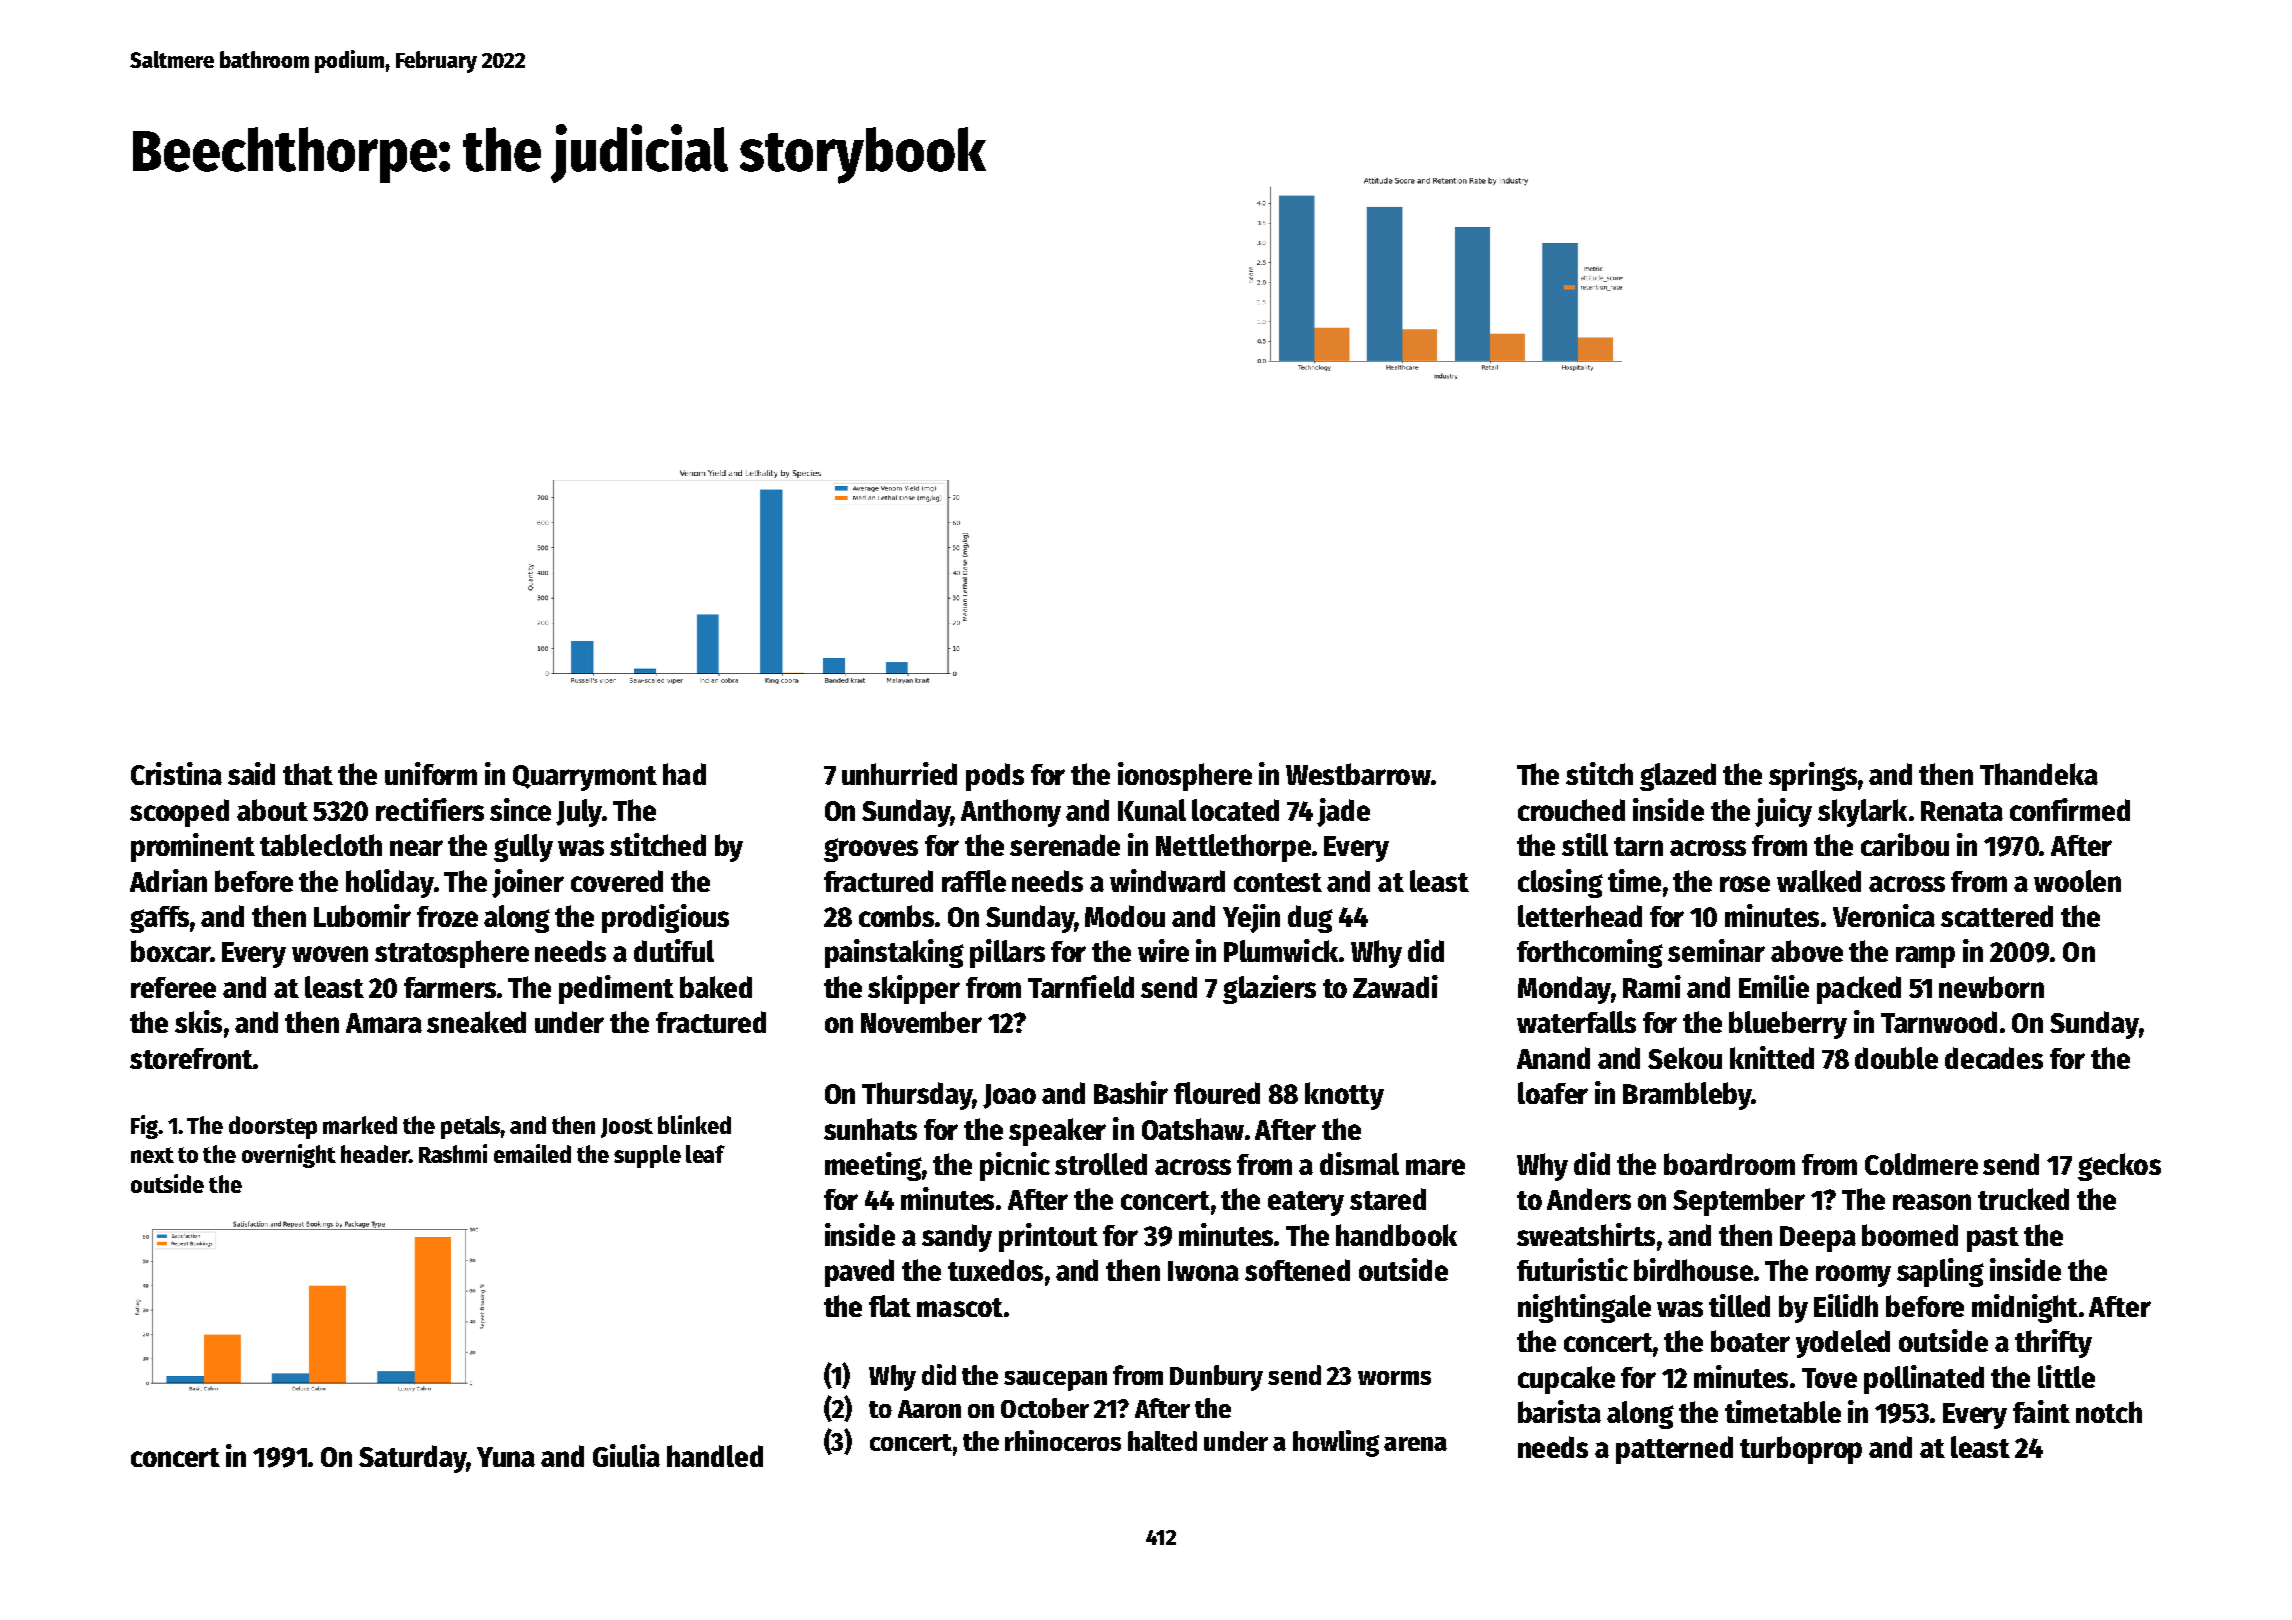 The height and width of the screenshot is (1620, 2292). What do you see at coordinates (1991, 987) in the screenshot?
I see `newborn` at bounding box center [1991, 987].
